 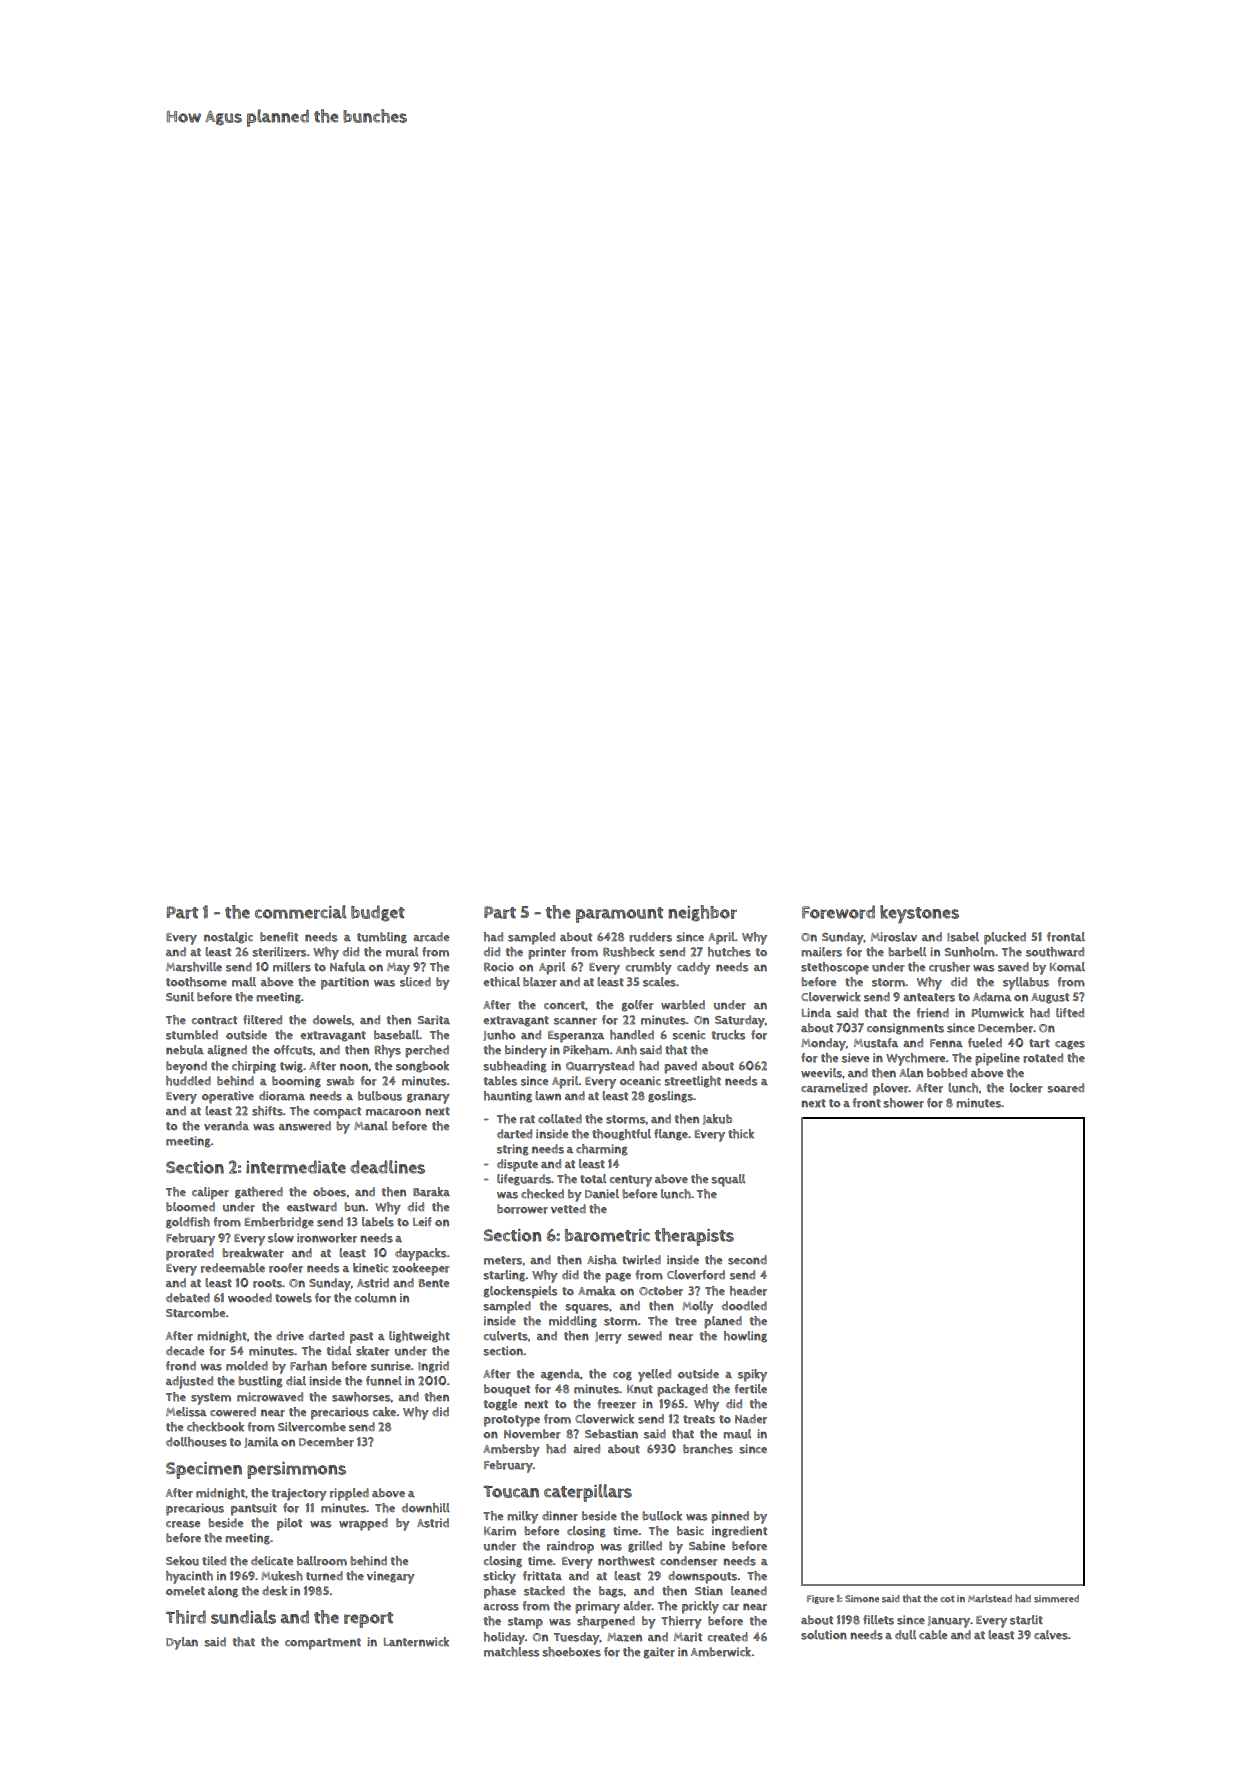 I want to click on neighbor, so click(x=702, y=913).
